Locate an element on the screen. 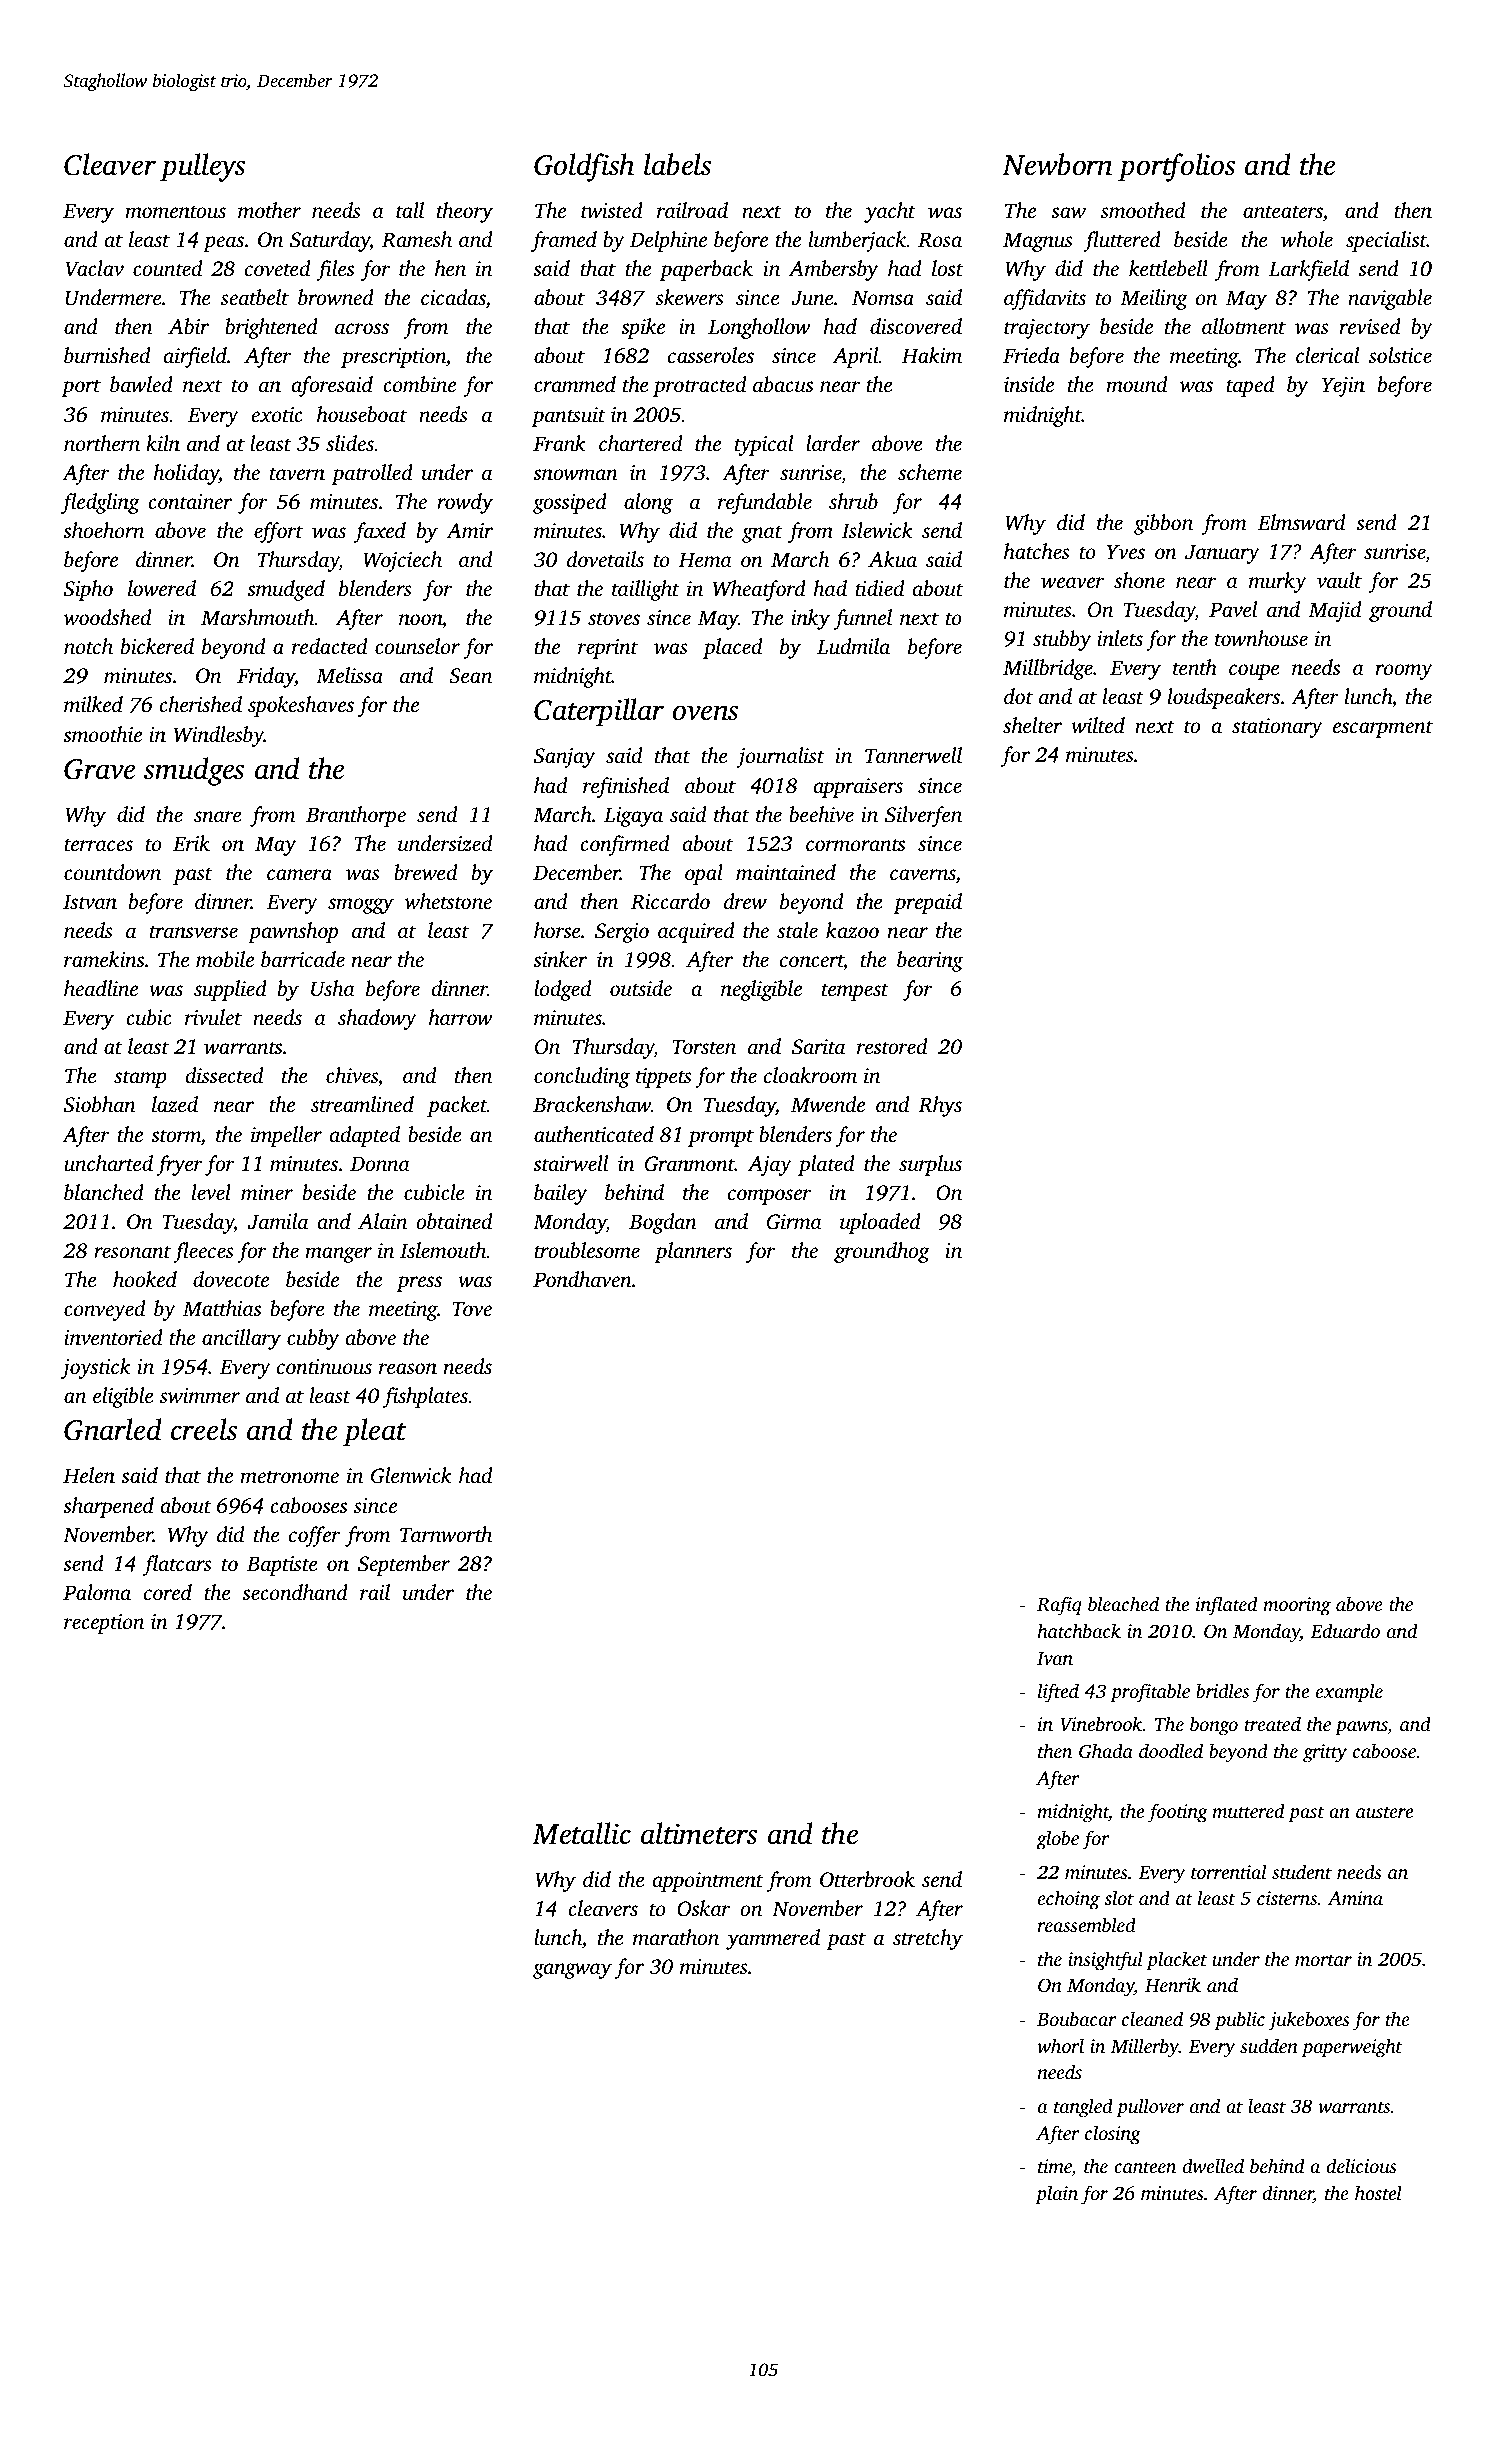 Image resolution: width=1496 pixels, height=2464 pixels. Rhys is located at coordinates (940, 1106).
